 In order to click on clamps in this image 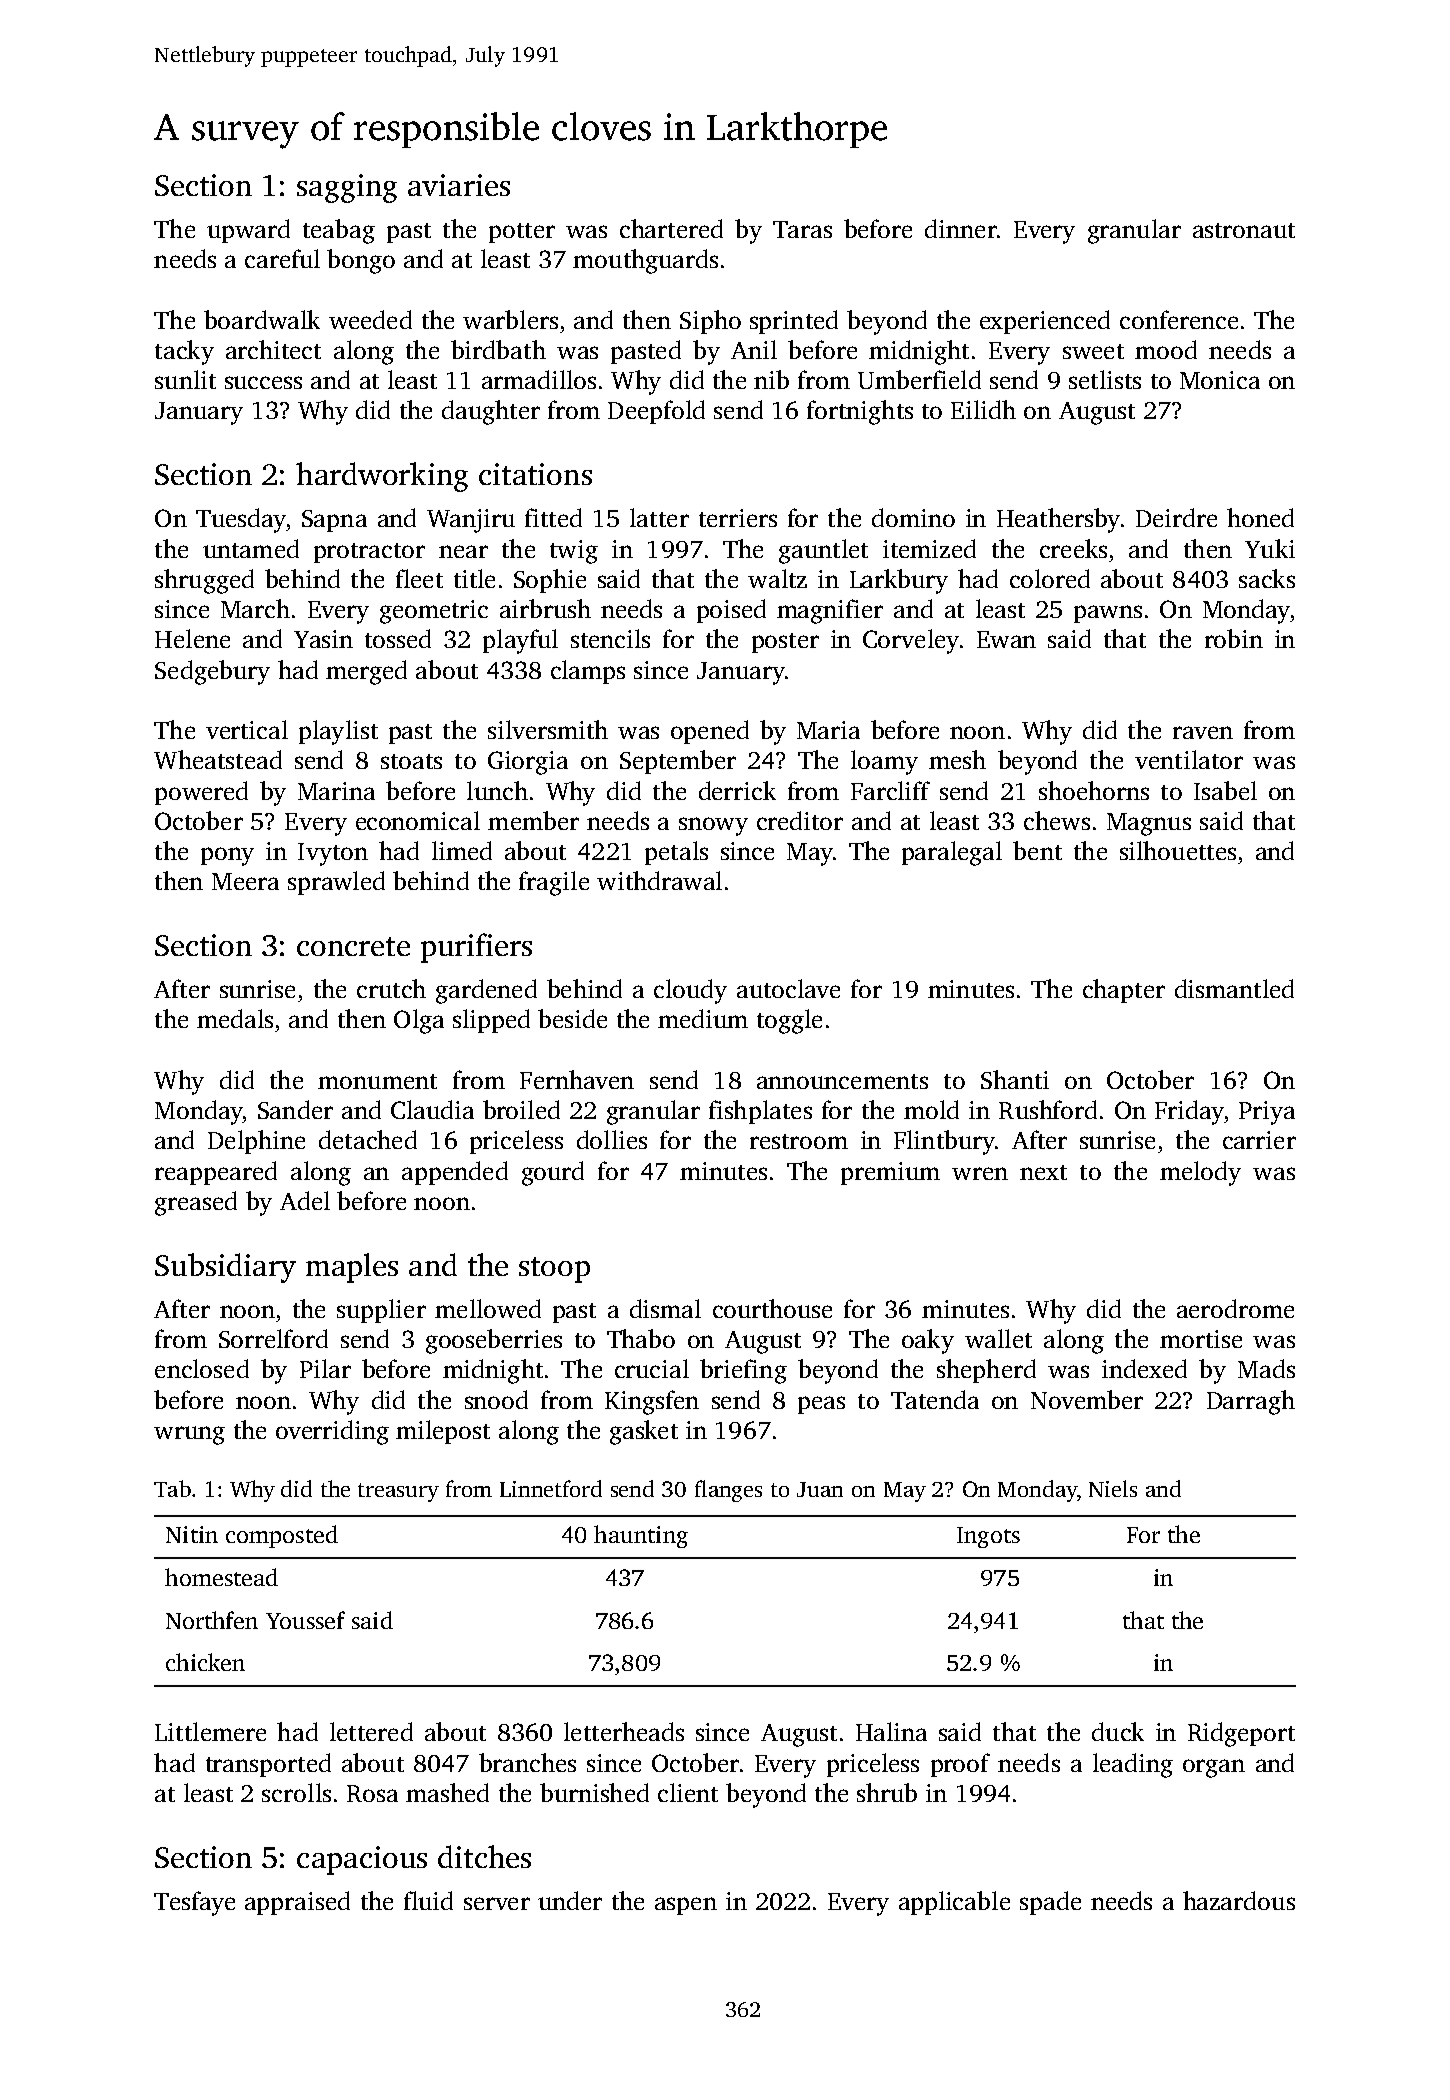, I will do `click(588, 672)`.
